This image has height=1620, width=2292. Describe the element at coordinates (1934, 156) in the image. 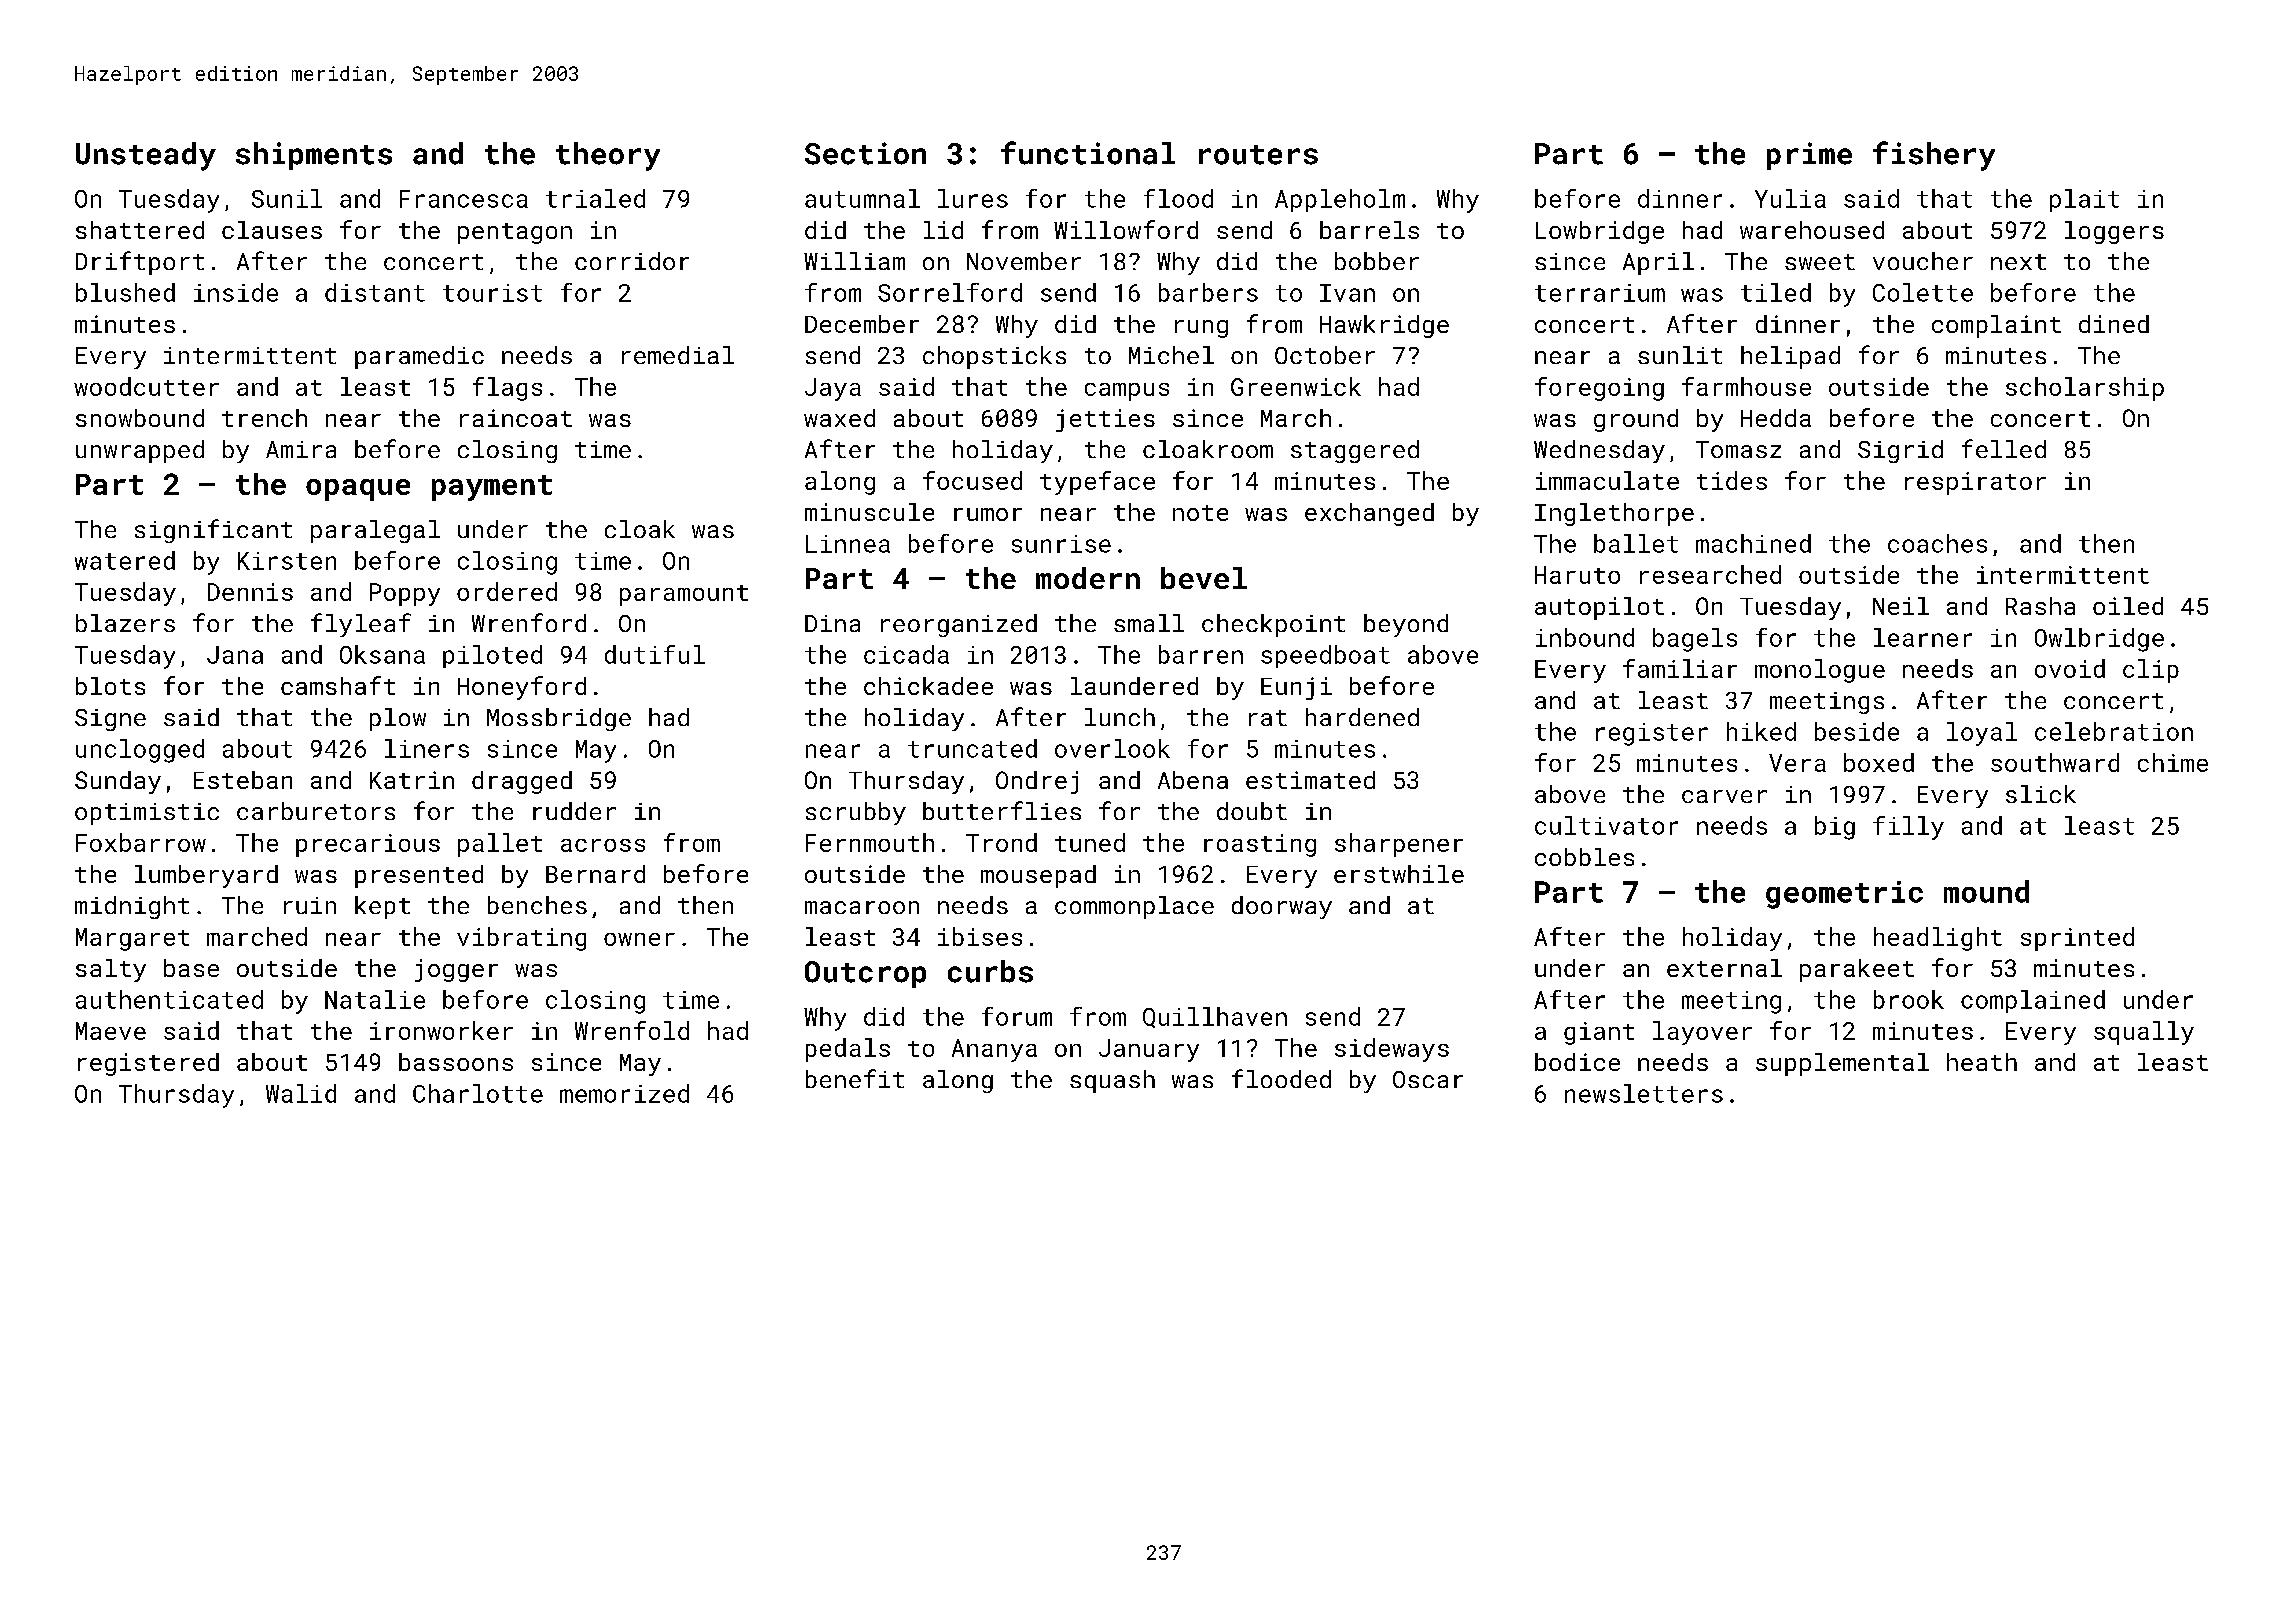

I see `fishery` at that location.
